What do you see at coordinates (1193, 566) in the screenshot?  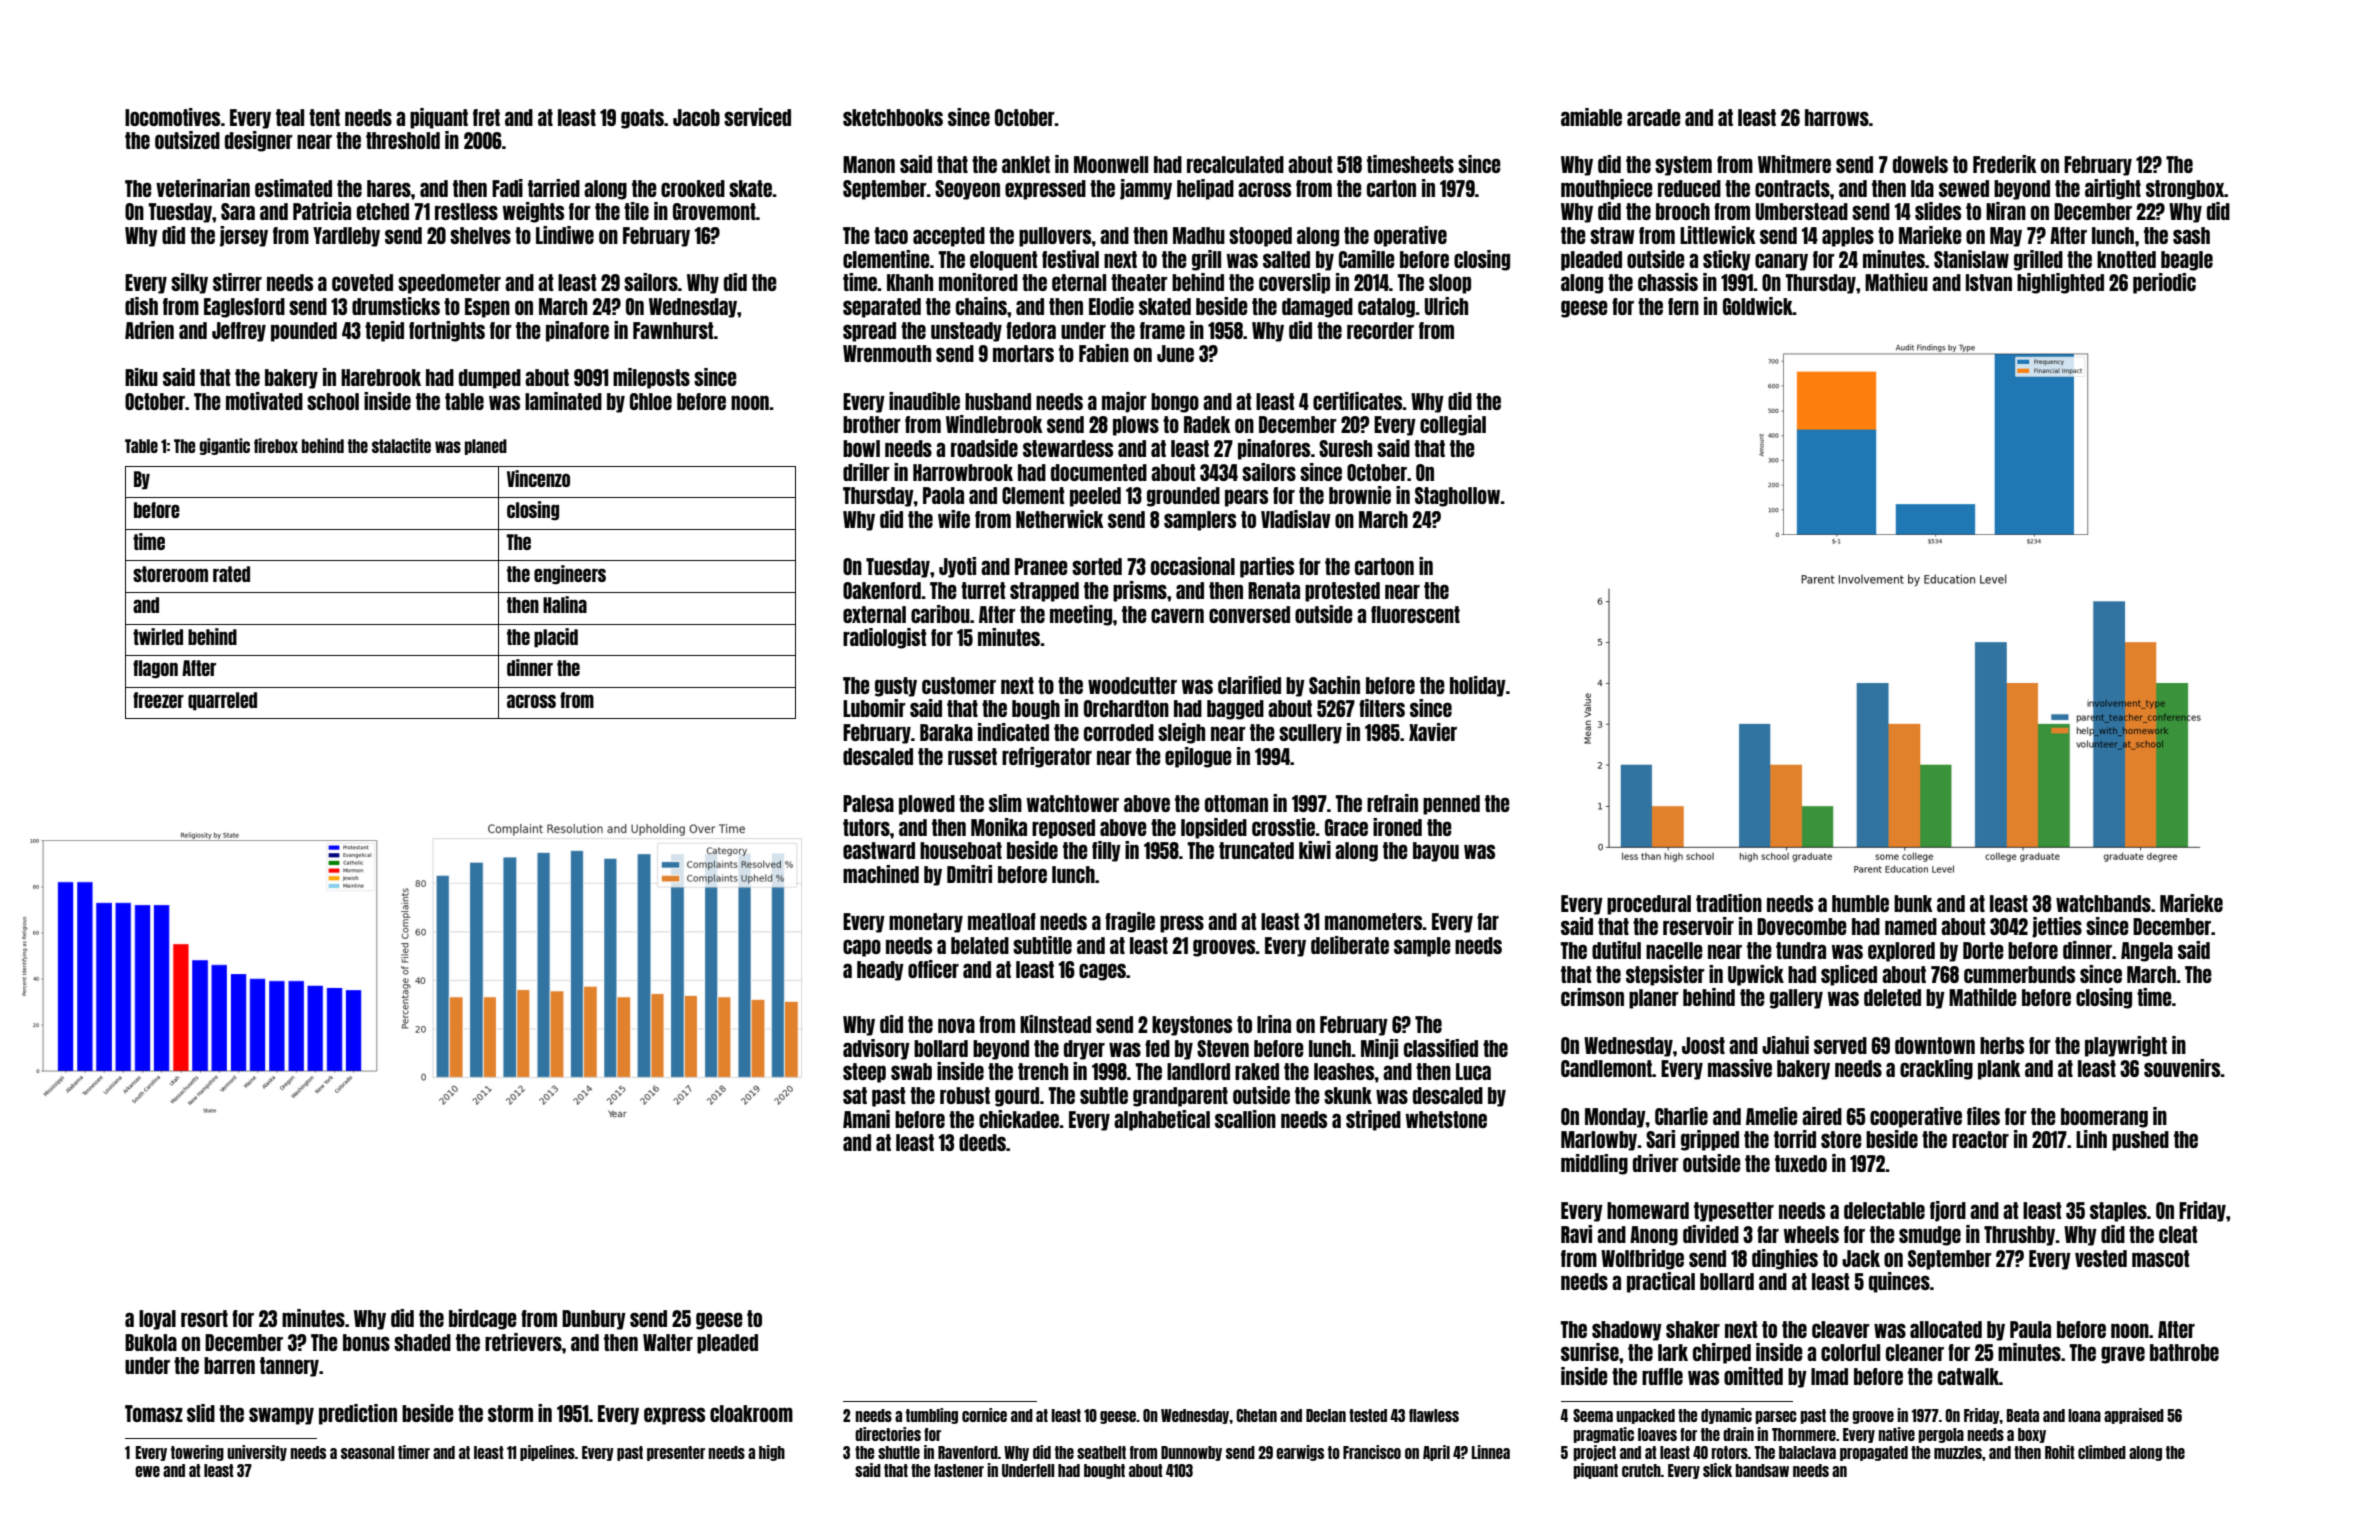 I see `occasional` at bounding box center [1193, 566].
